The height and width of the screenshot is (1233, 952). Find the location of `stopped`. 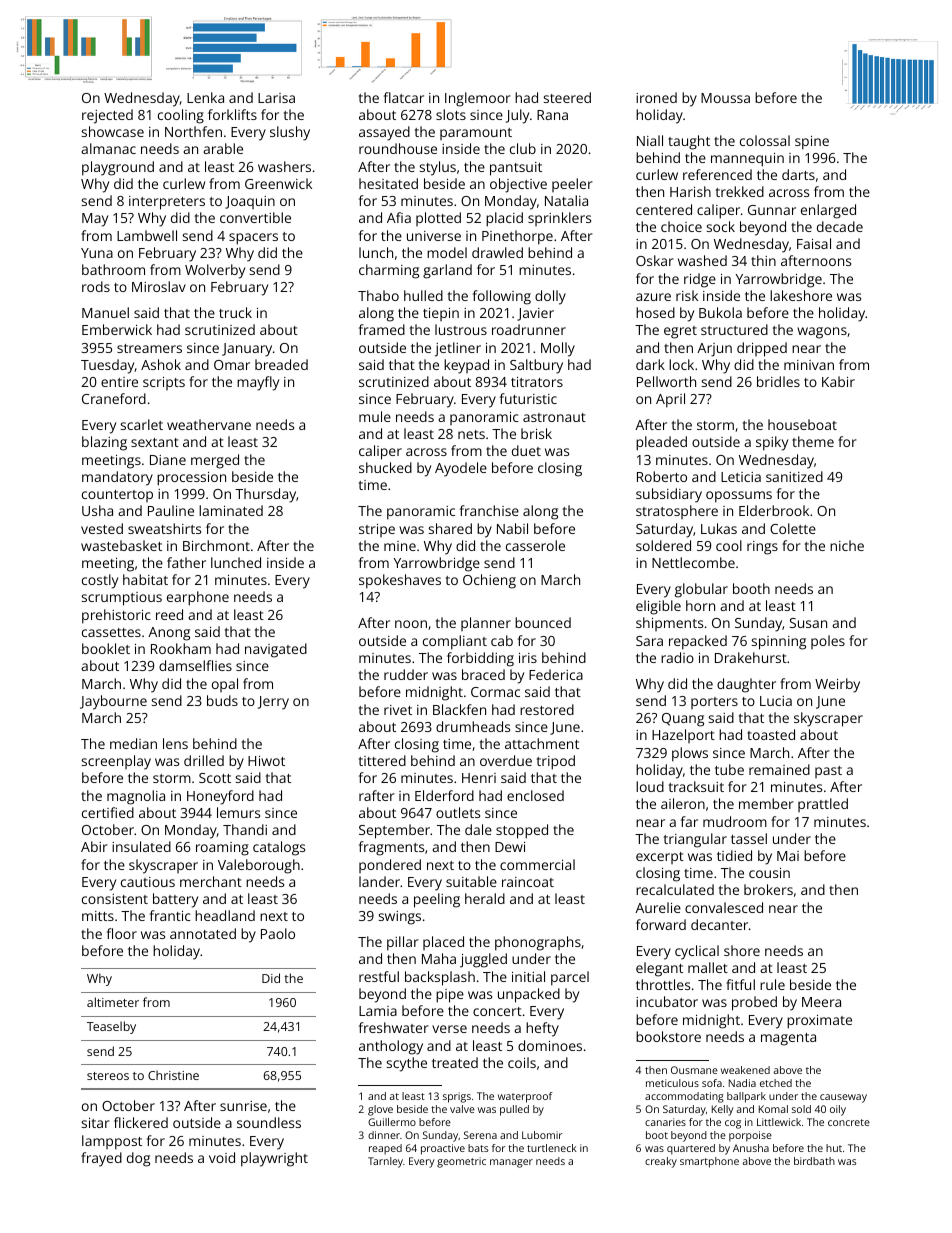

stopped is located at coordinates (522, 831).
